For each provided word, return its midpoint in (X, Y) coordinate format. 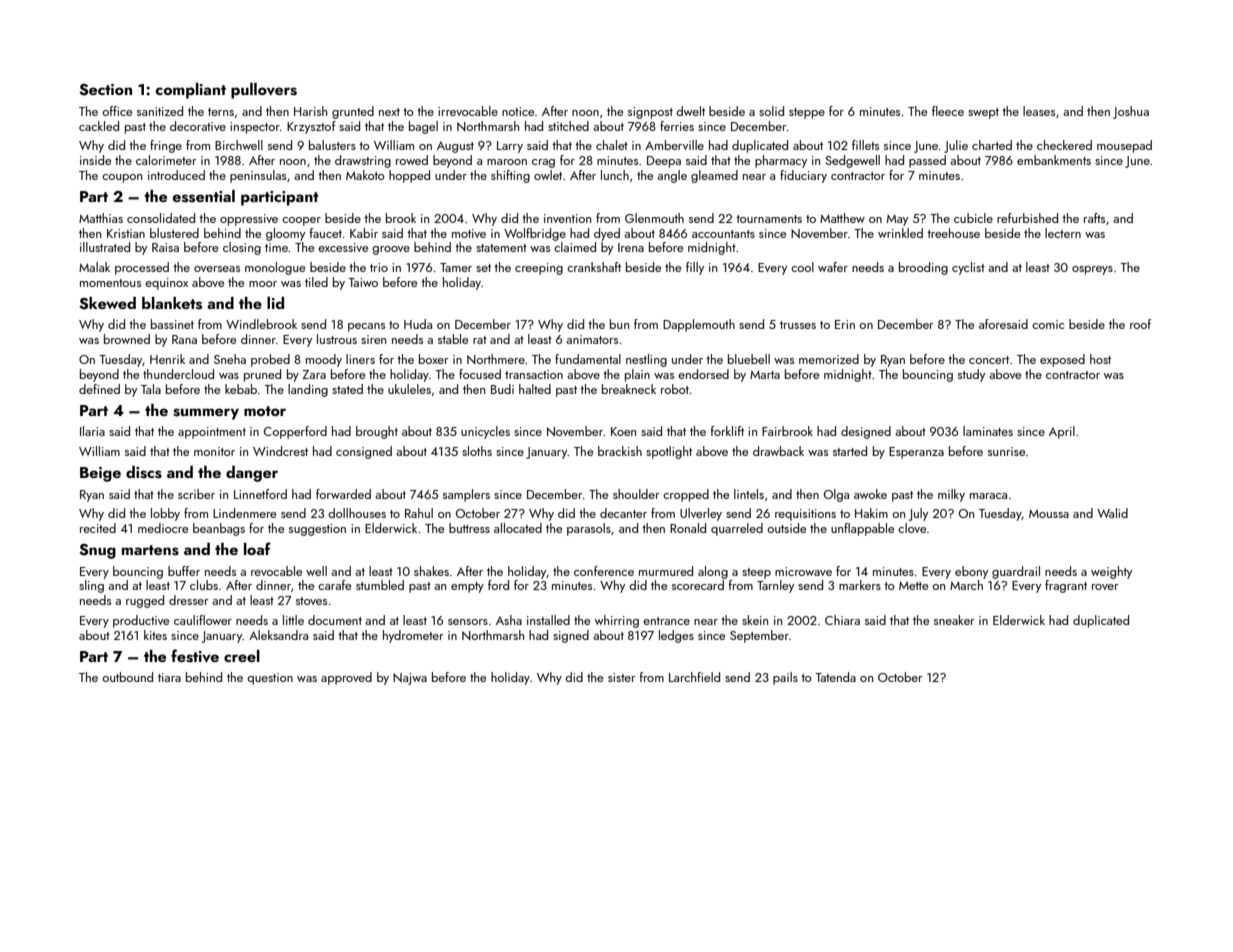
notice (518, 111)
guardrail (1016, 572)
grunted (353, 112)
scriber (196, 494)
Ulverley (701, 514)
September (759, 636)
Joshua (1131, 112)
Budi (502, 389)
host (1100, 359)
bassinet (172, 324)
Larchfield (694, 677)
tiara (169, 677)
